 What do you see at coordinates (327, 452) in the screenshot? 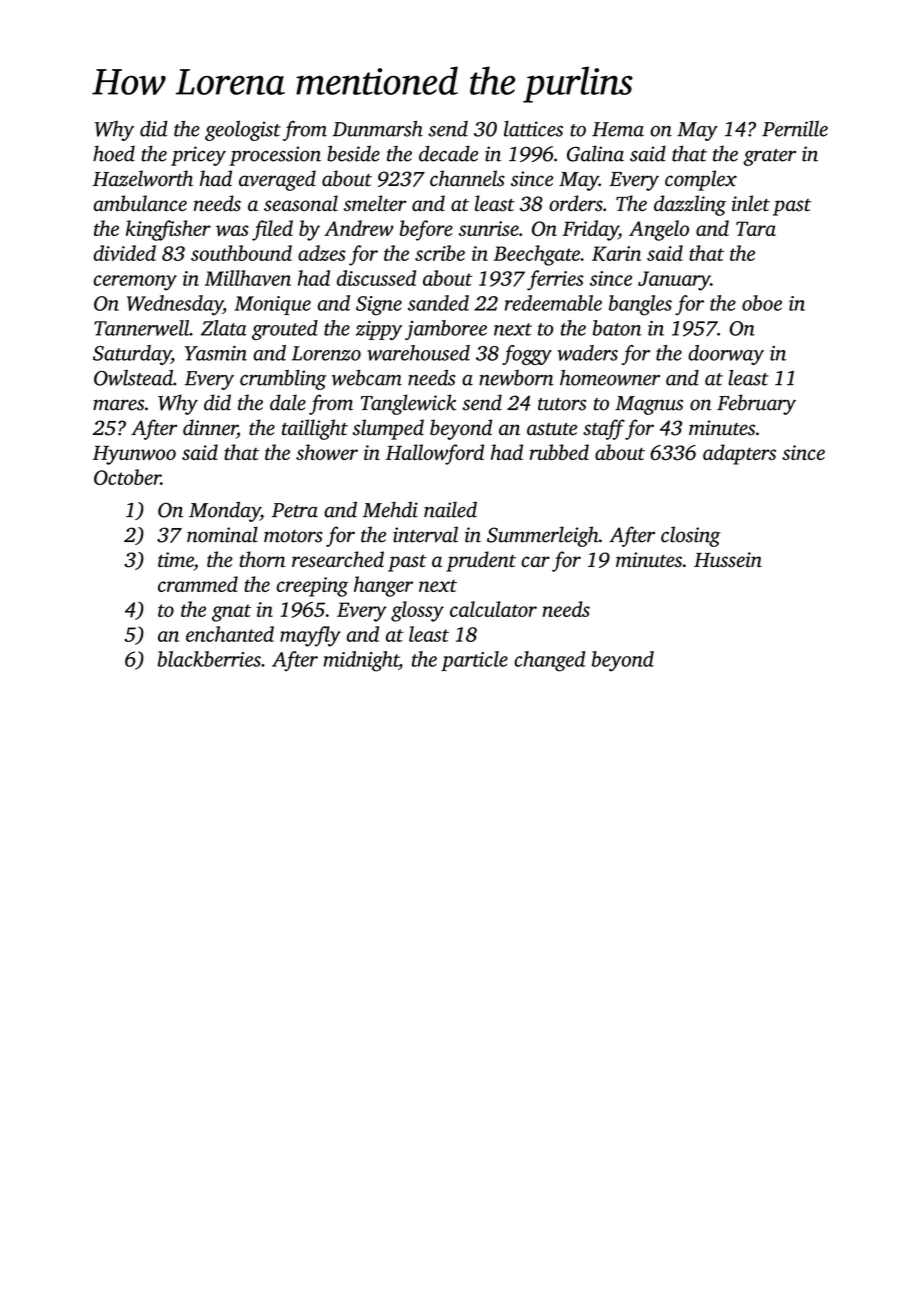
I see `shower` at bounding box center [327, 452].
